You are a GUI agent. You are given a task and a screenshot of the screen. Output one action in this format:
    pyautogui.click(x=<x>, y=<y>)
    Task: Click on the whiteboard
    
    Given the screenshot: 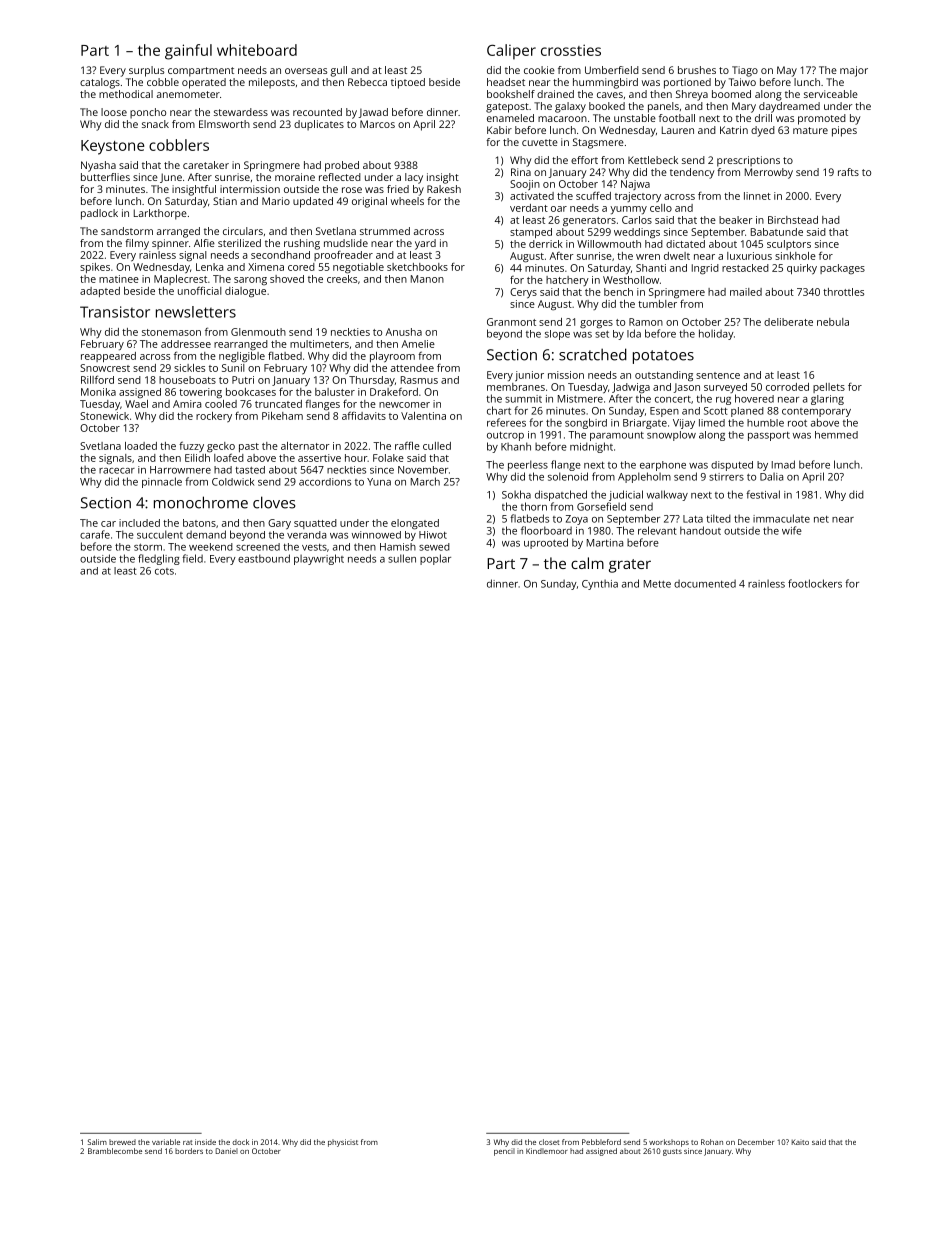 What is the action you would take?
    pyautogui.click(x=257, y=50)
